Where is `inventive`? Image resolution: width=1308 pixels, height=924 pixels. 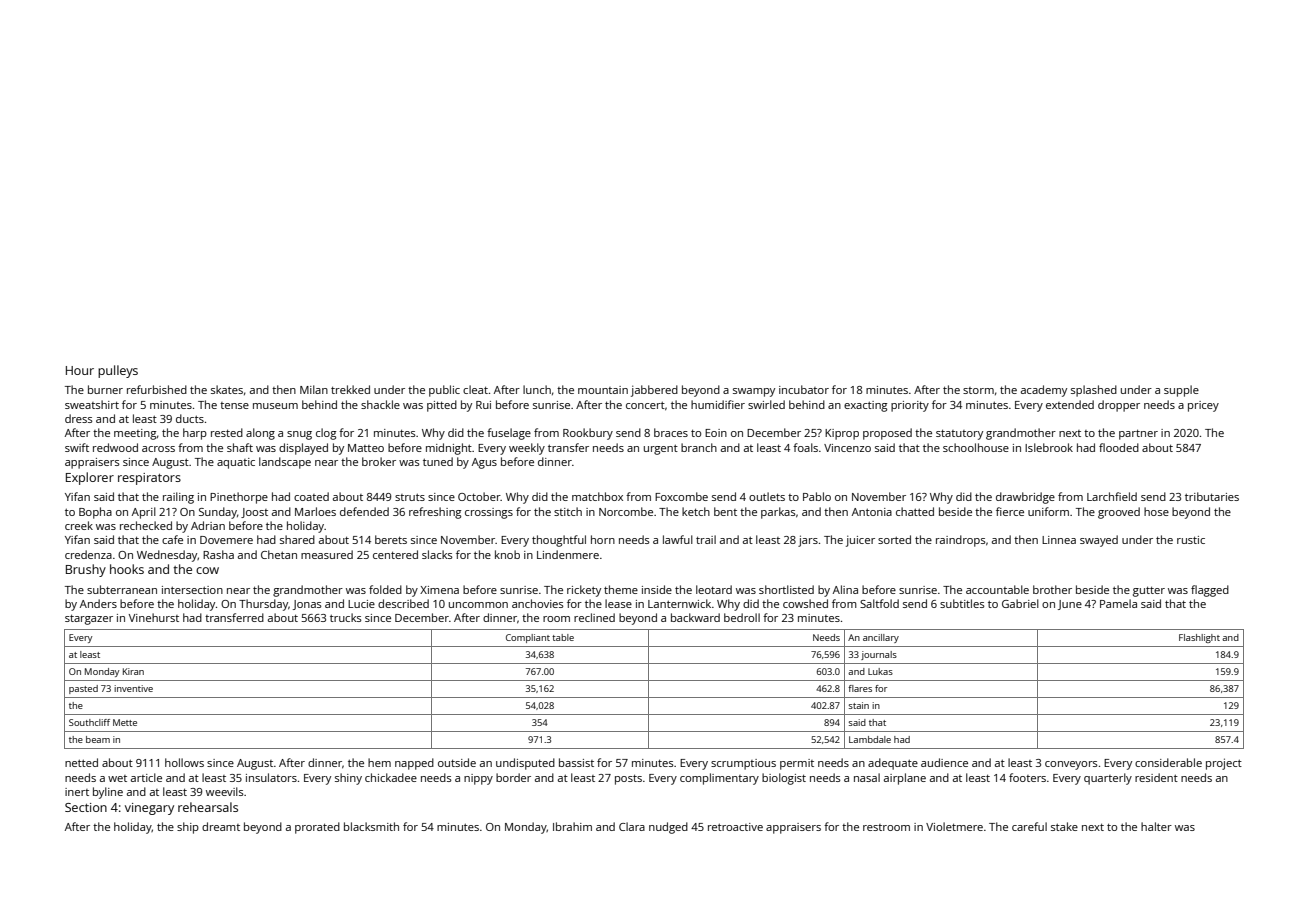
inventive is located at coordinates (133, 688).
